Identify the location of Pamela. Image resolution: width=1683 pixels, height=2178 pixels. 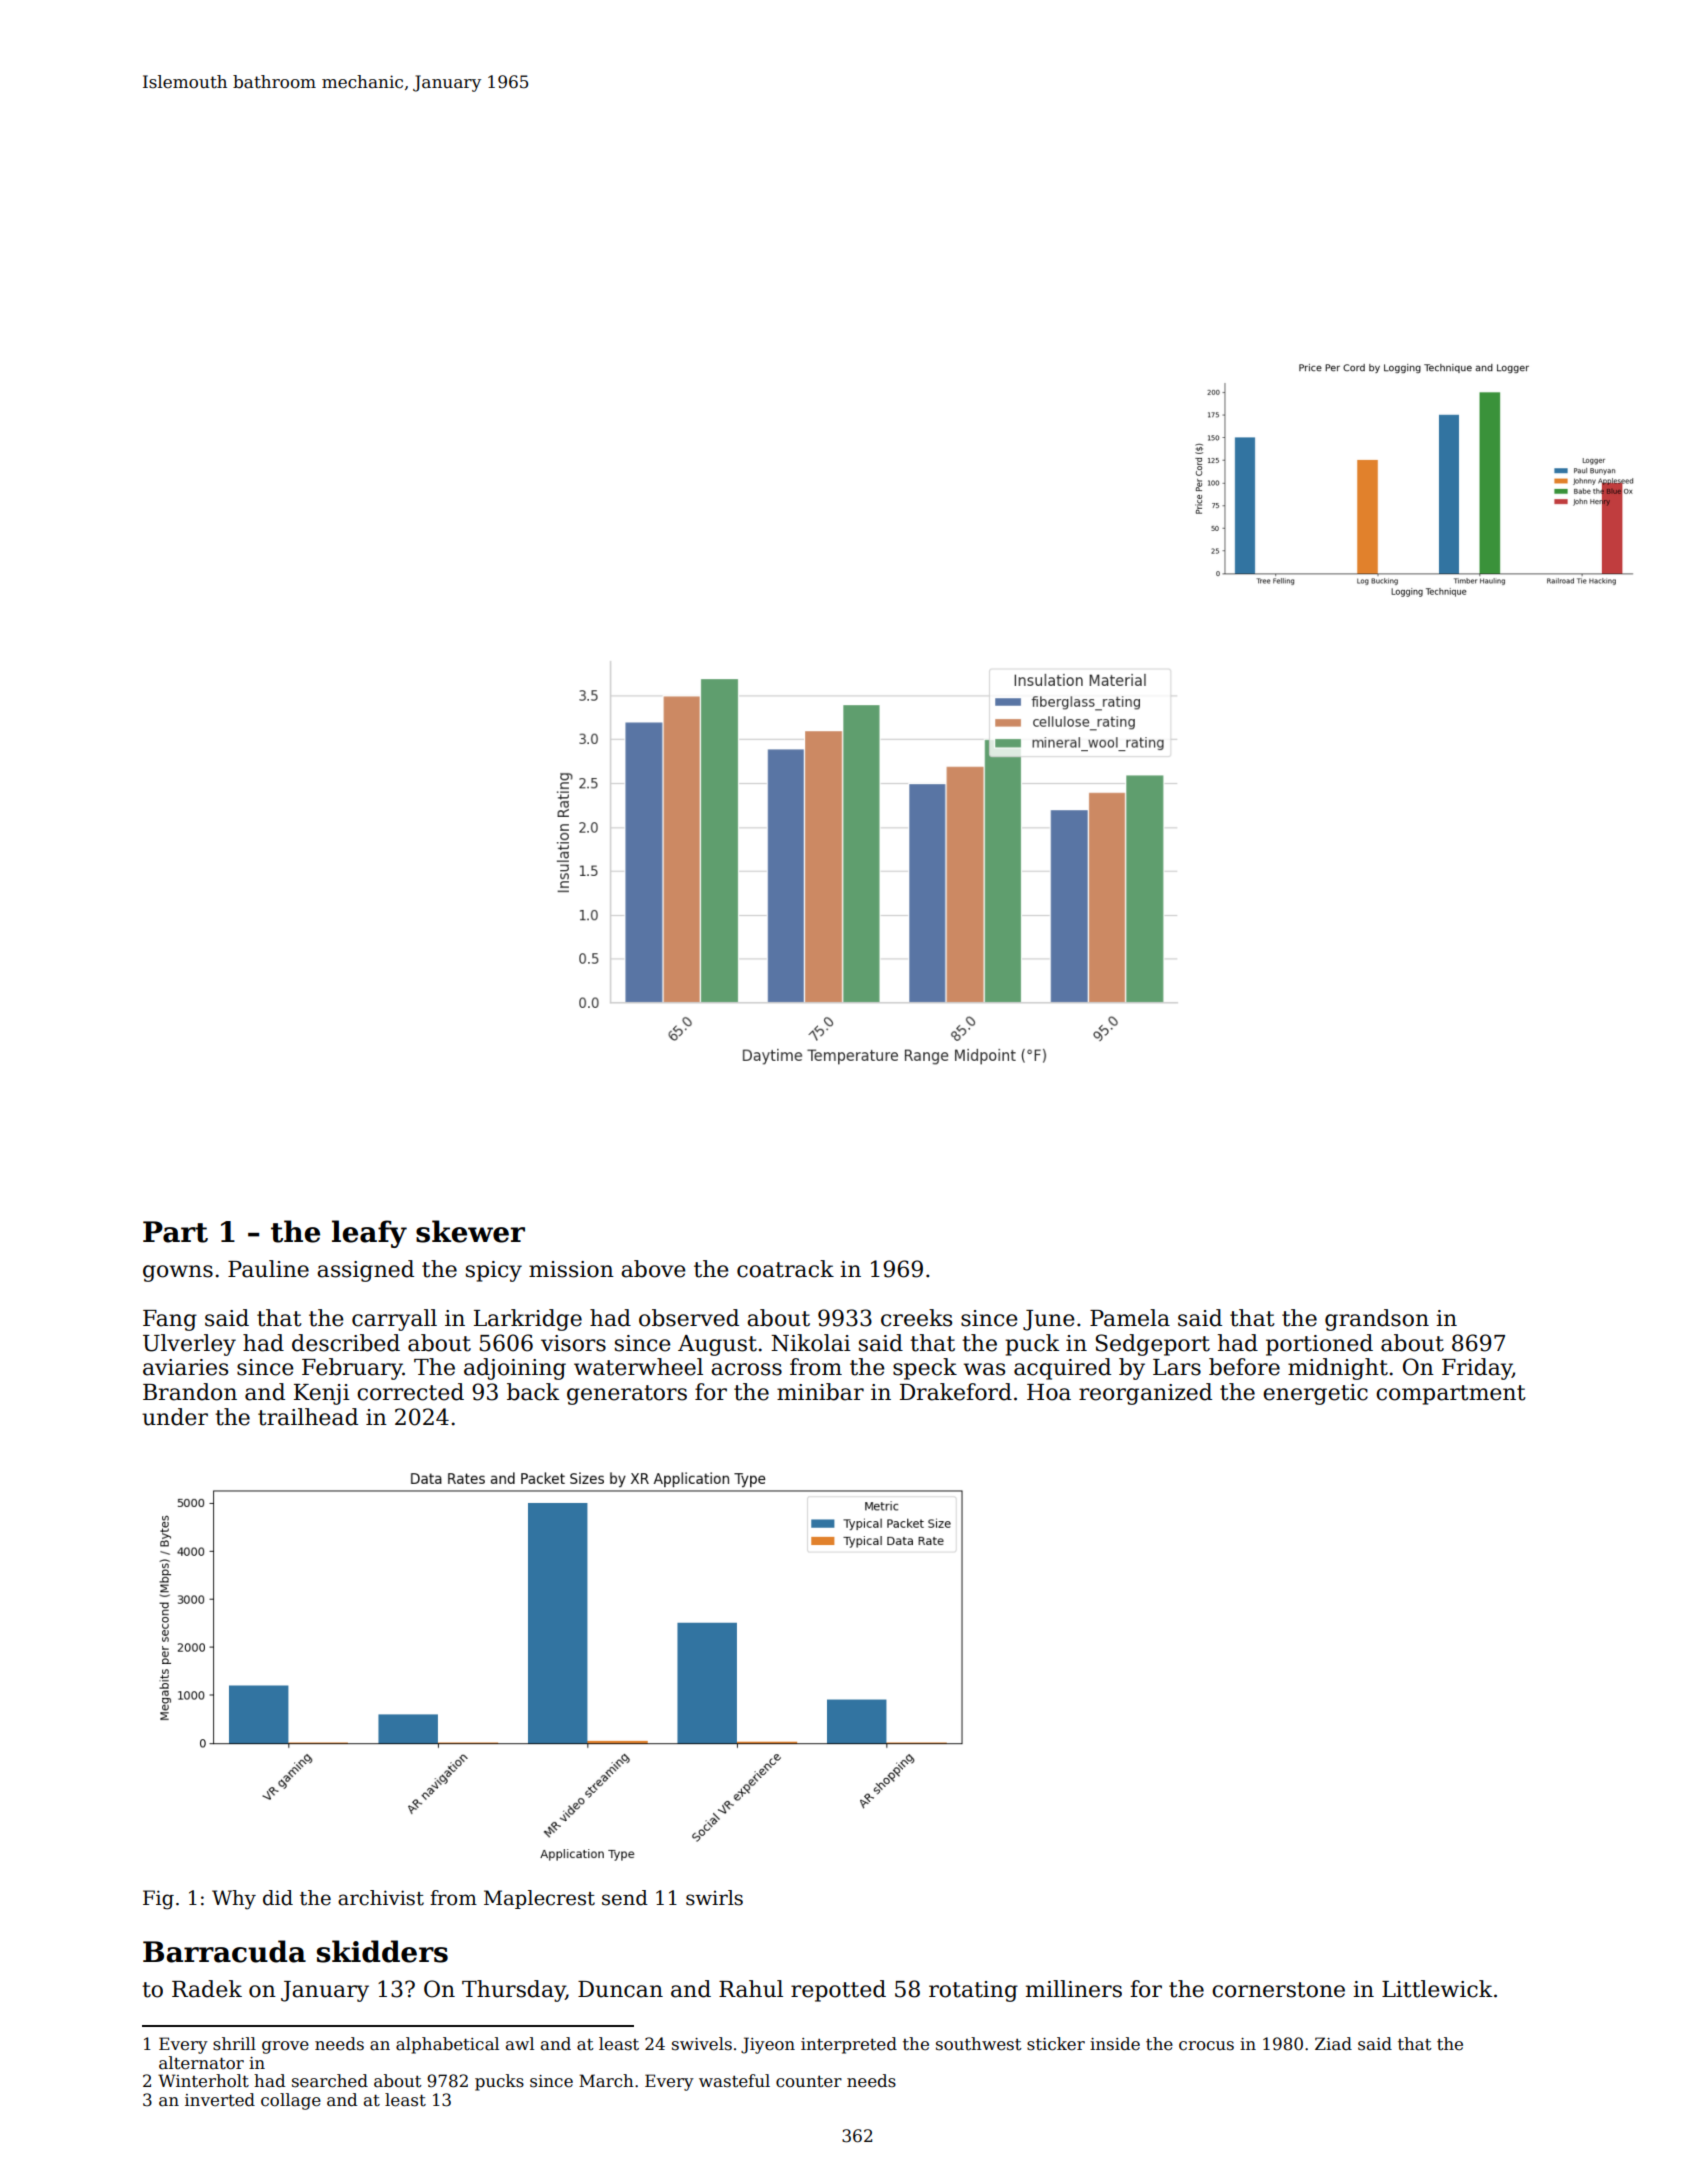
(1130, 1318).
